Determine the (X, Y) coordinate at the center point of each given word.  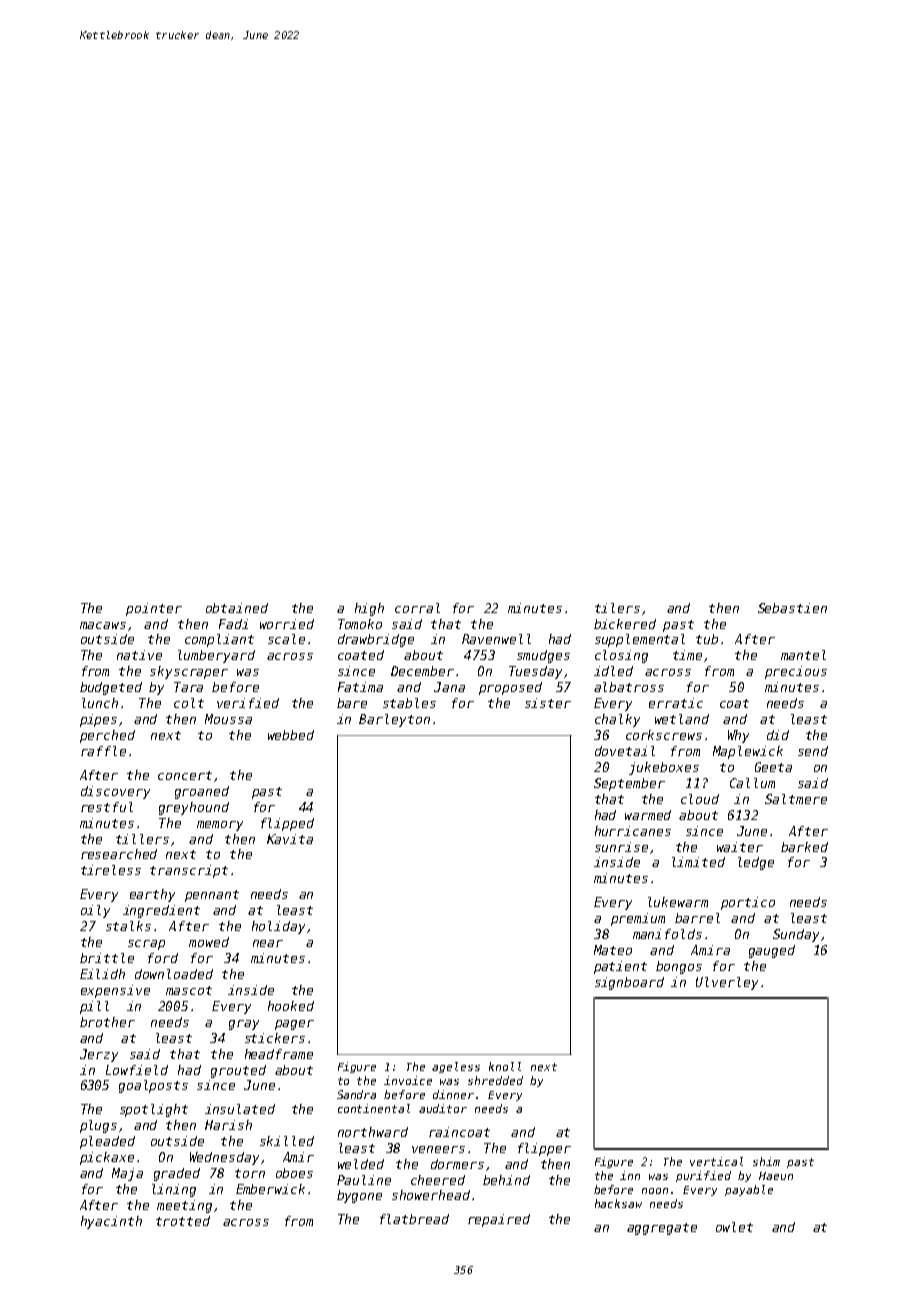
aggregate (662, 1229)
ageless (456, 1067)
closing (621, 656)
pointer (154, 609)
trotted (183, 1221)
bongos (679, 967)
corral (417, 608)
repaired (499, 1220)
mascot (189, 990)
